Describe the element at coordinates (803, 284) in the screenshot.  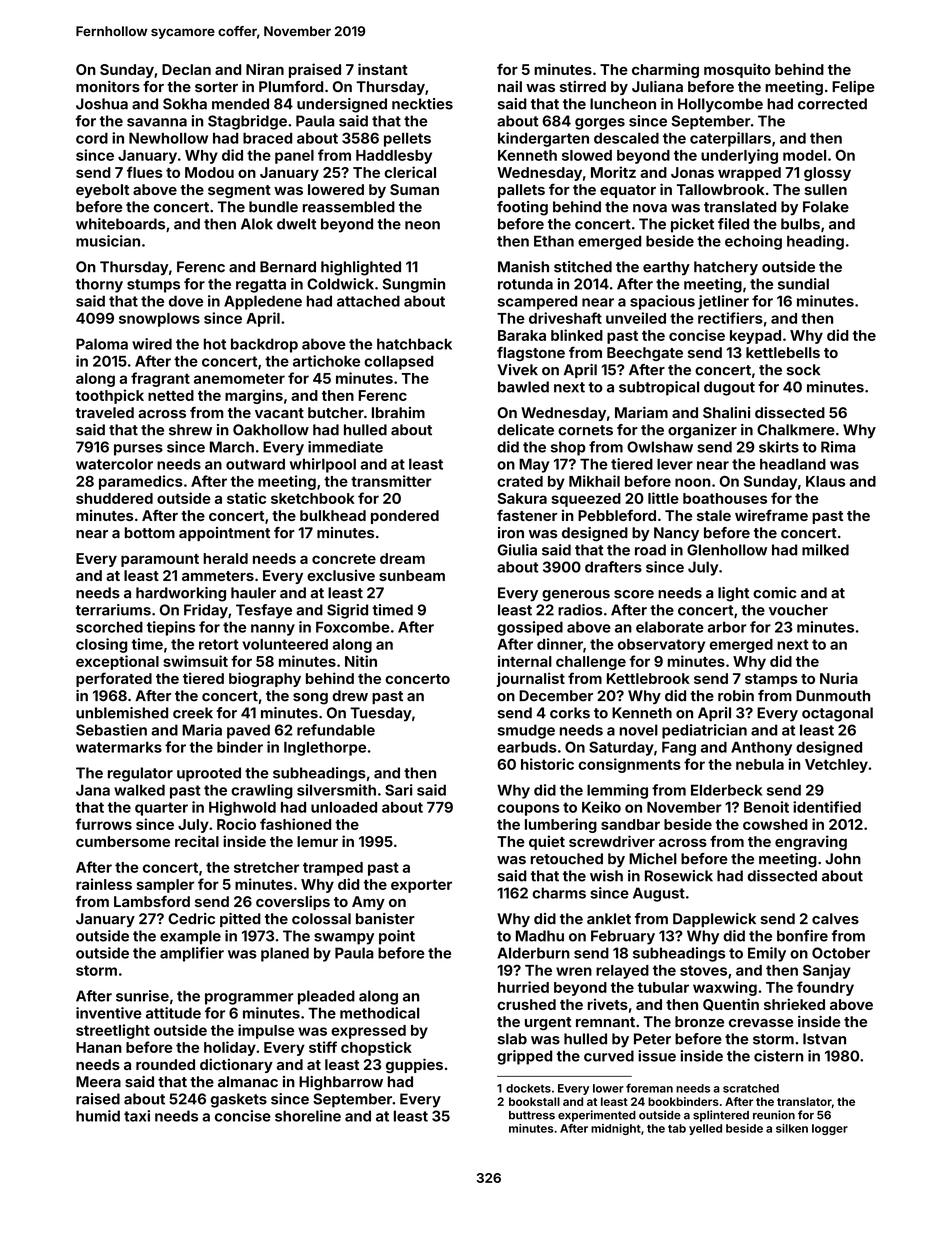
I see `sundial` at that location.
